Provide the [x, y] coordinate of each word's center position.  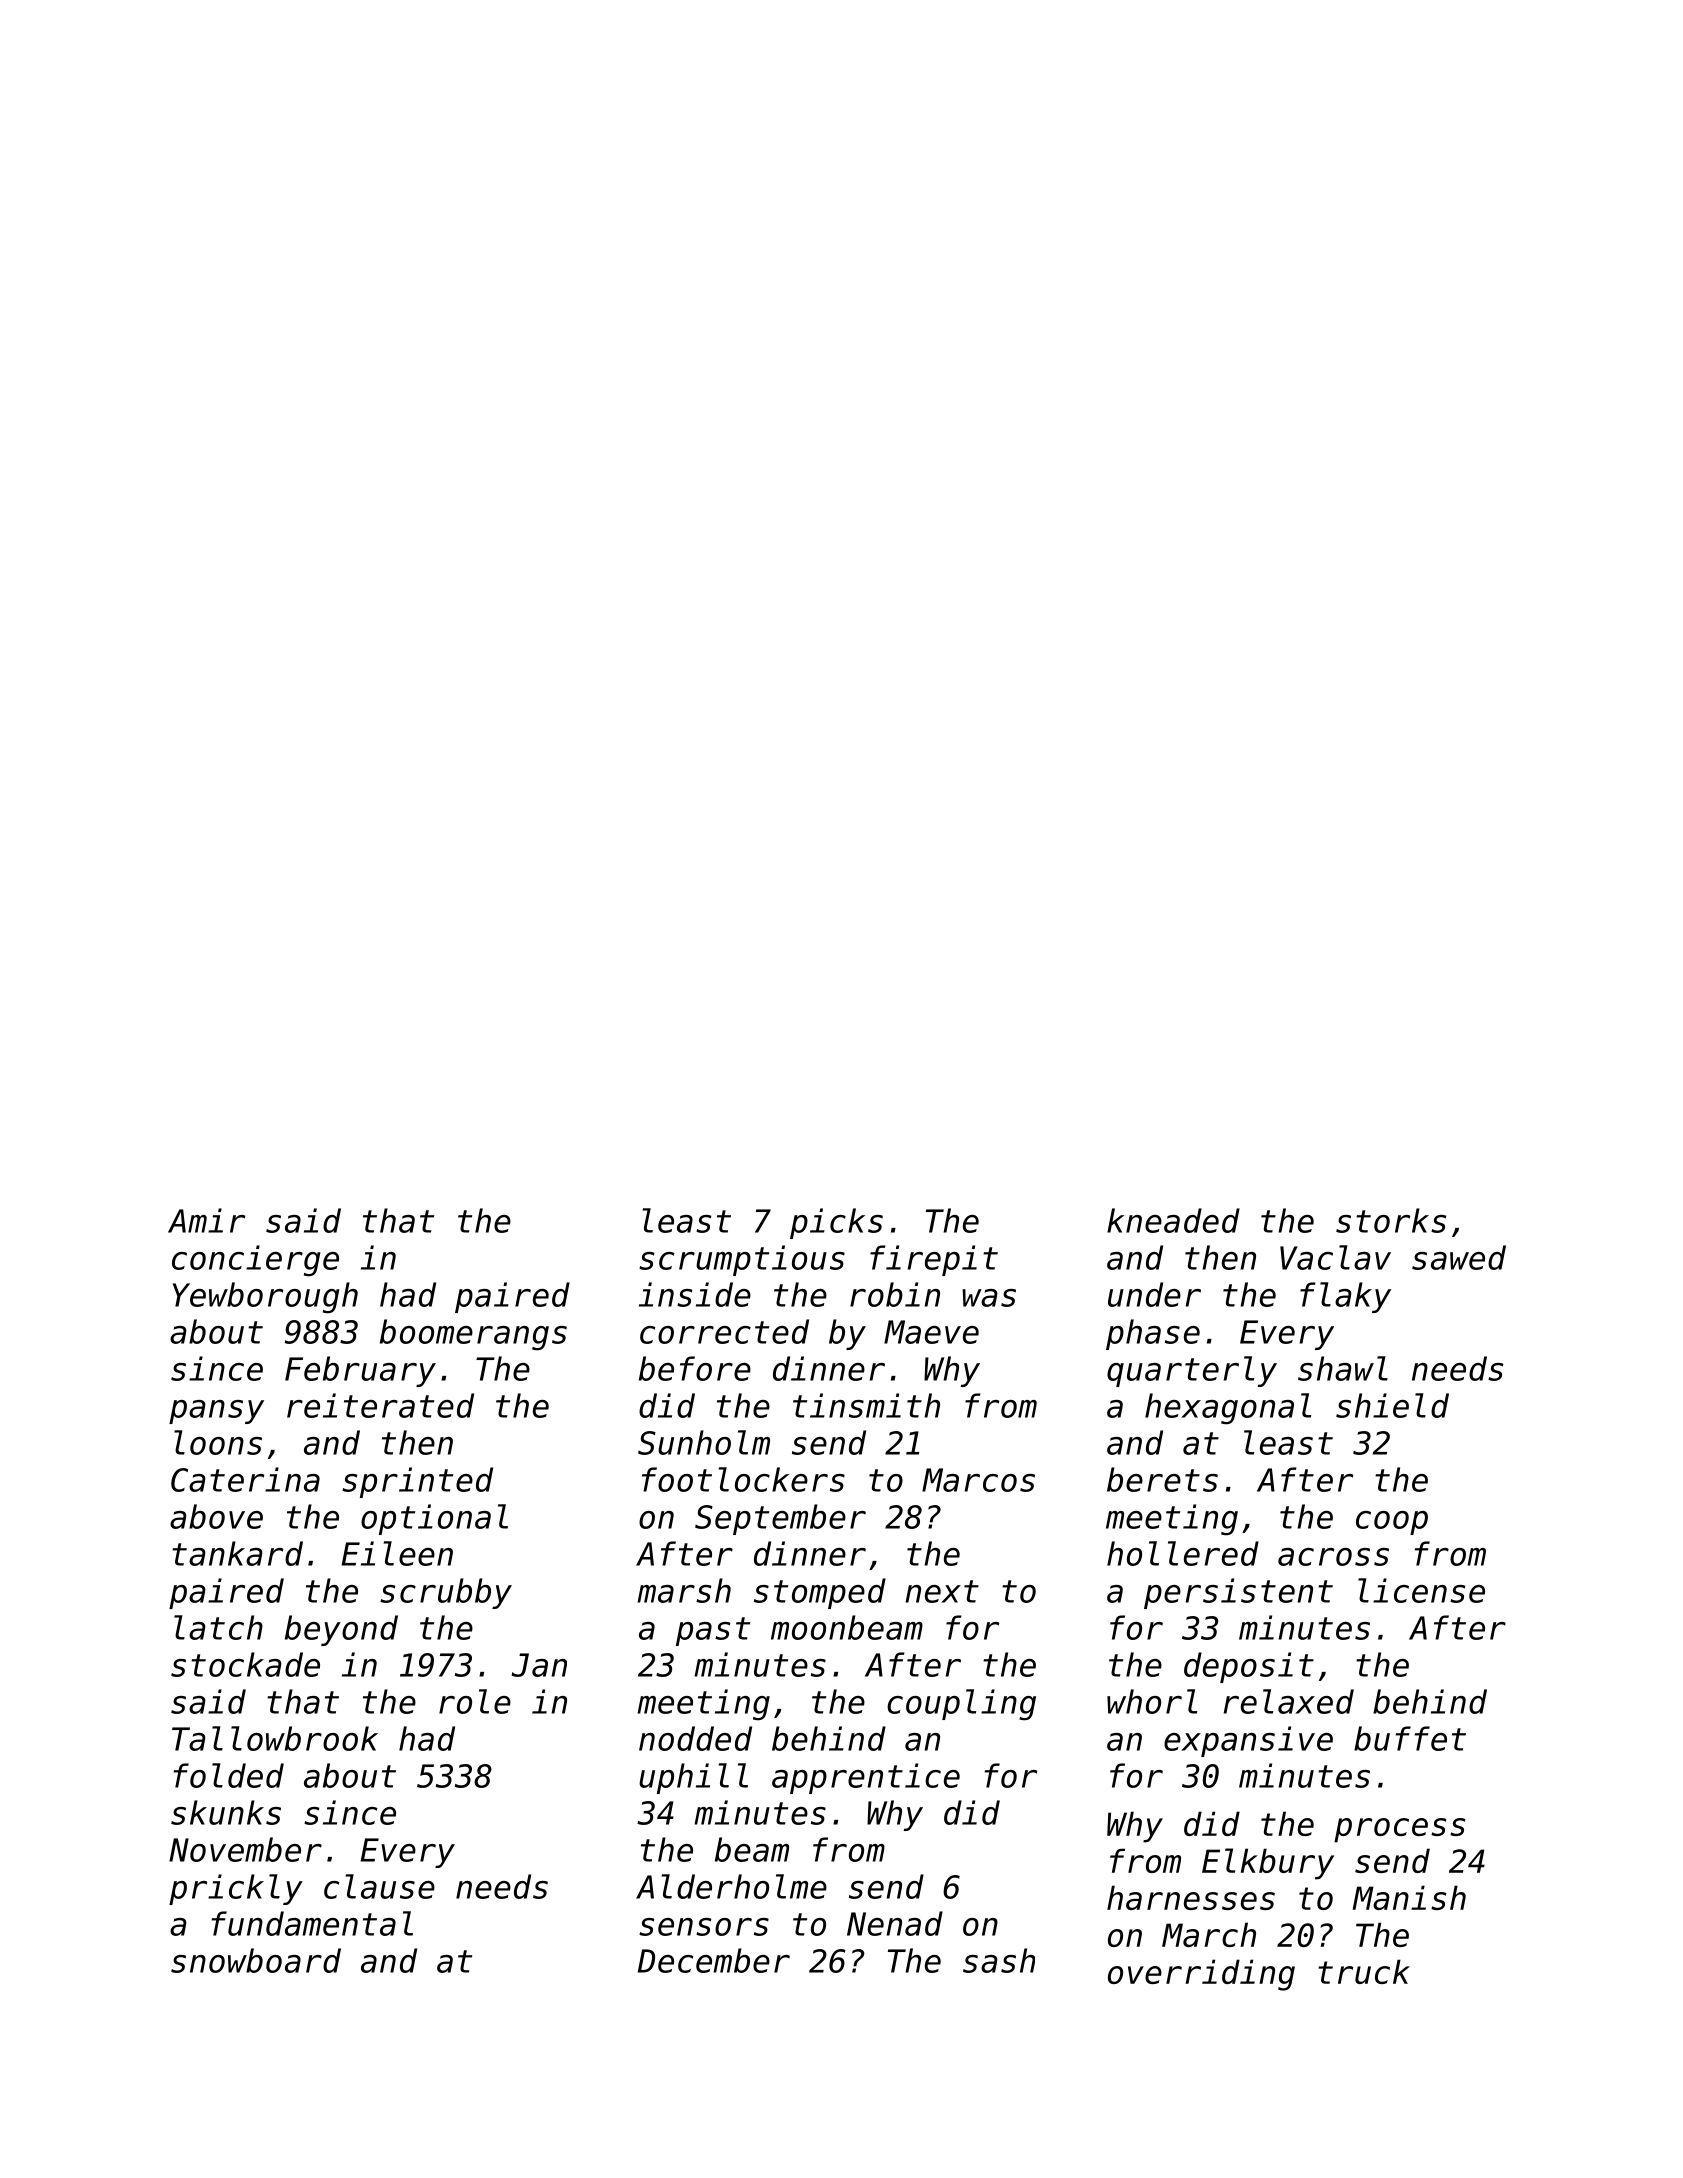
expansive [1248, 1741]
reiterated [380, 1405]
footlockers [743, 1479]
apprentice [866, 1778]
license [1421, 1590]
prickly [236, 1889]
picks [836, 1223]
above [216, 1516]
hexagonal [1228, 1409]
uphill [693, 1778]
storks [1391, 1220]
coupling [961, 1705]
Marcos [978, 1480]
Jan [539, 1665]
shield [1392, 1405]
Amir [206, 1220]
